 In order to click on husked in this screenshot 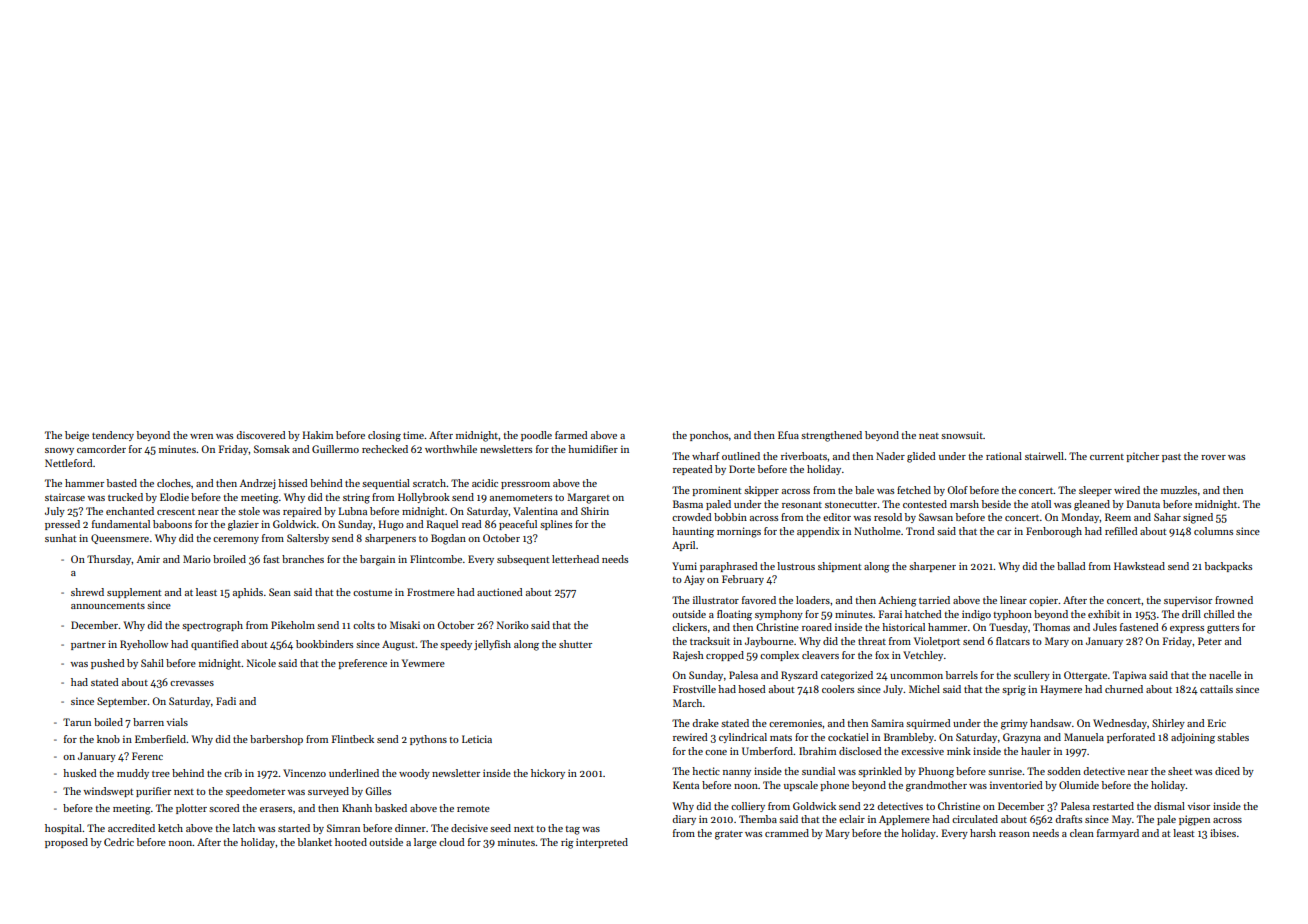, I will do `click(80, 773)`.
